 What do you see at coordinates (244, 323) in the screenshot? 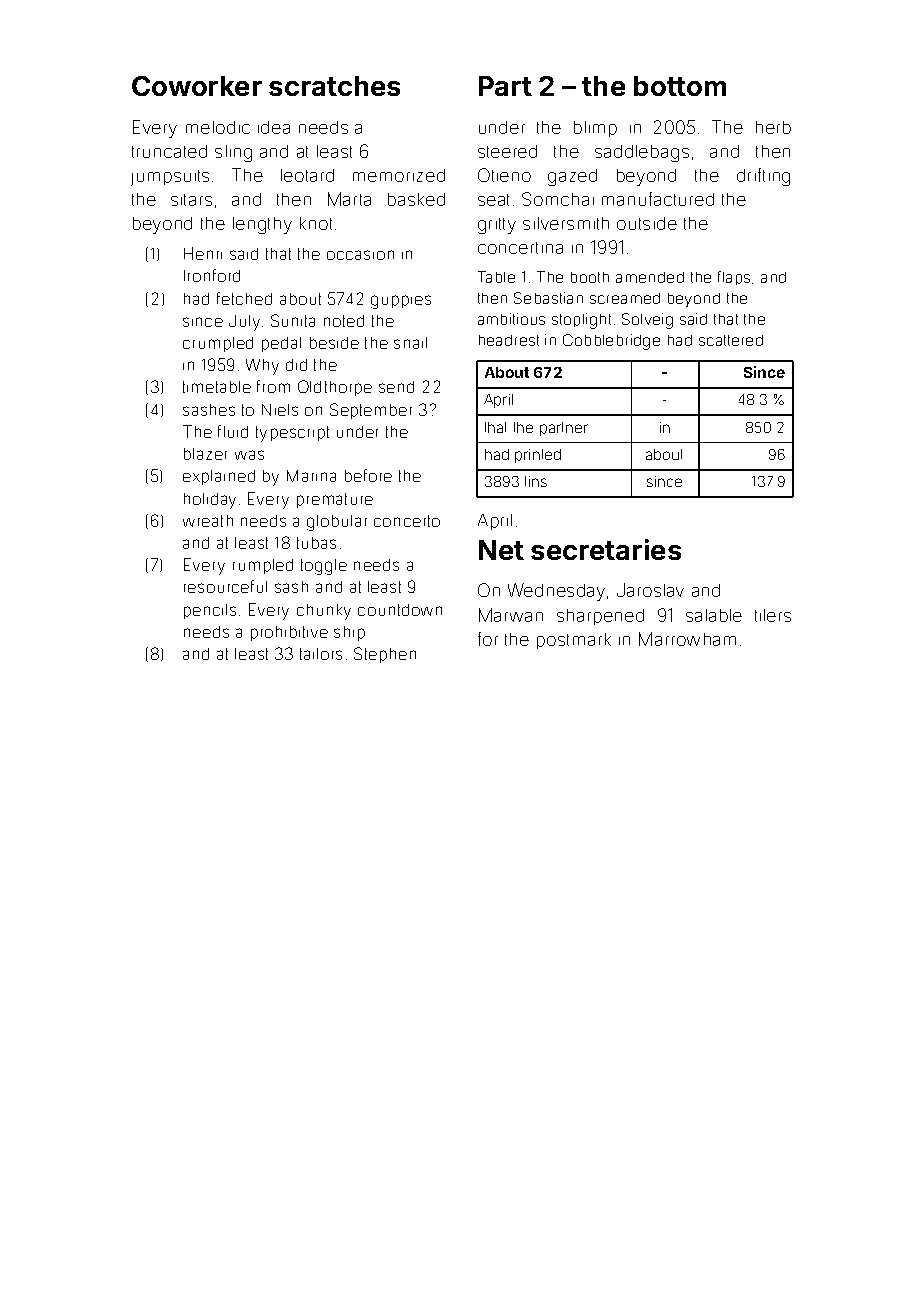
I see `July` at bounding box center [244, 323].
